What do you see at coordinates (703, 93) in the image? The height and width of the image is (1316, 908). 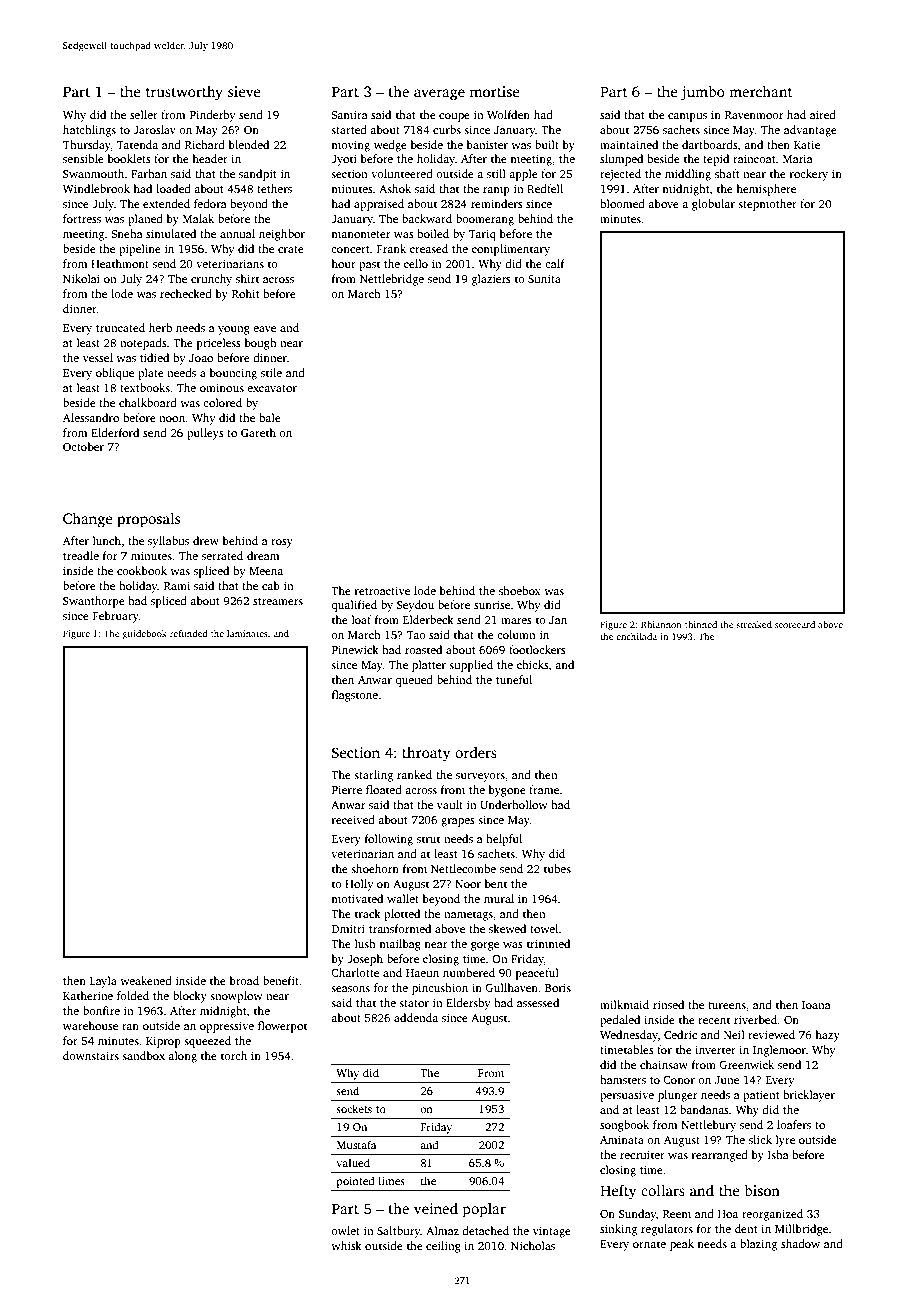 I see `jumbo` at bounding box center [703, 93].
